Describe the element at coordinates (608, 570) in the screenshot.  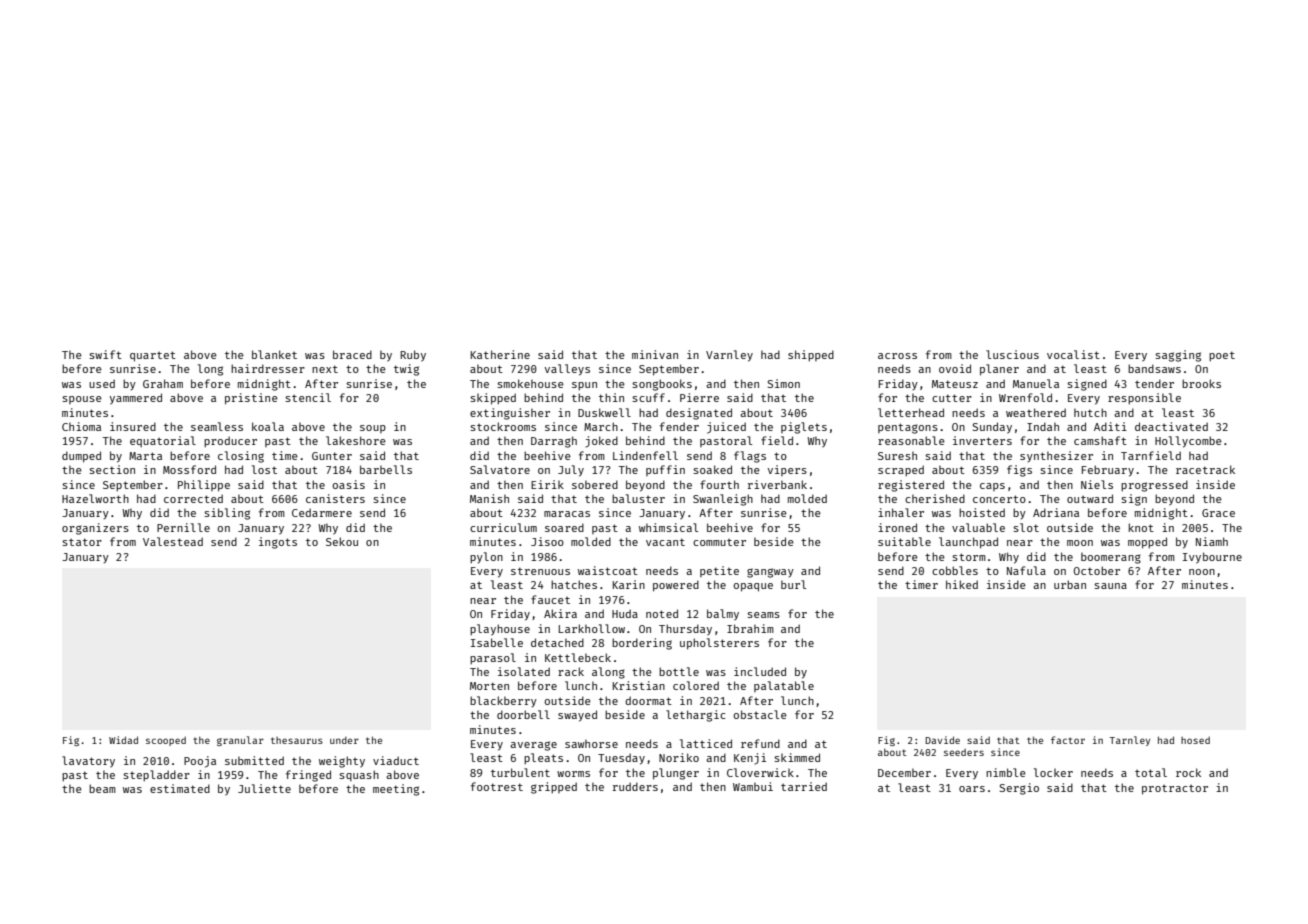
I see `waistcoat` at that location.
